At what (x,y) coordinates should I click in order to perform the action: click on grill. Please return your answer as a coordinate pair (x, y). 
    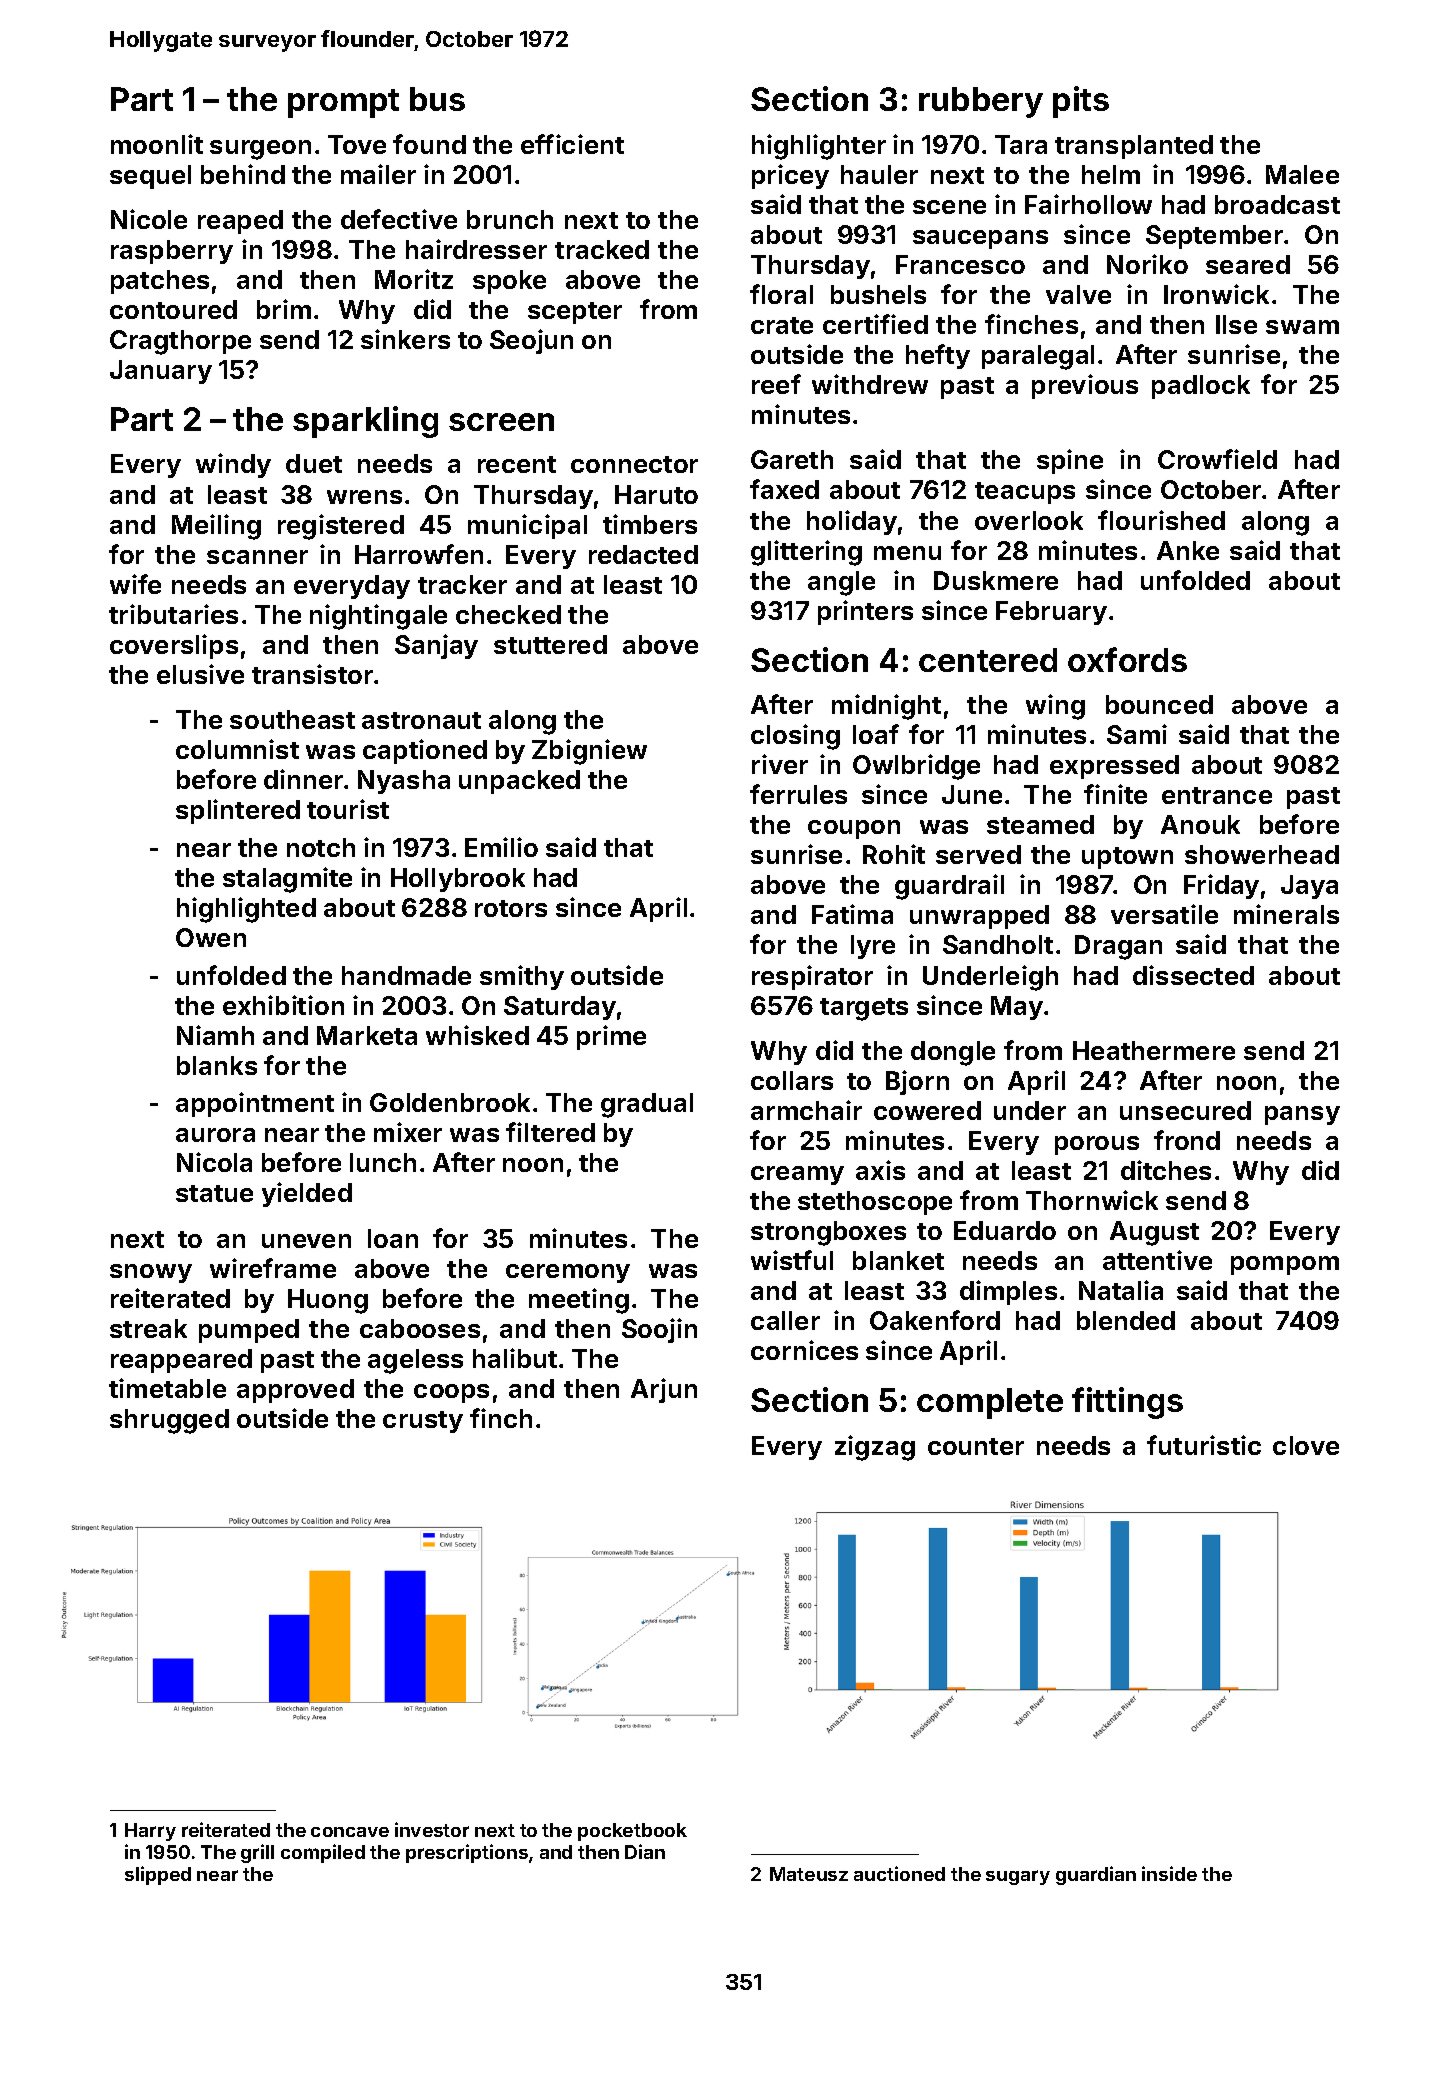
    Looking at the image, I should click on (257, 1853).
